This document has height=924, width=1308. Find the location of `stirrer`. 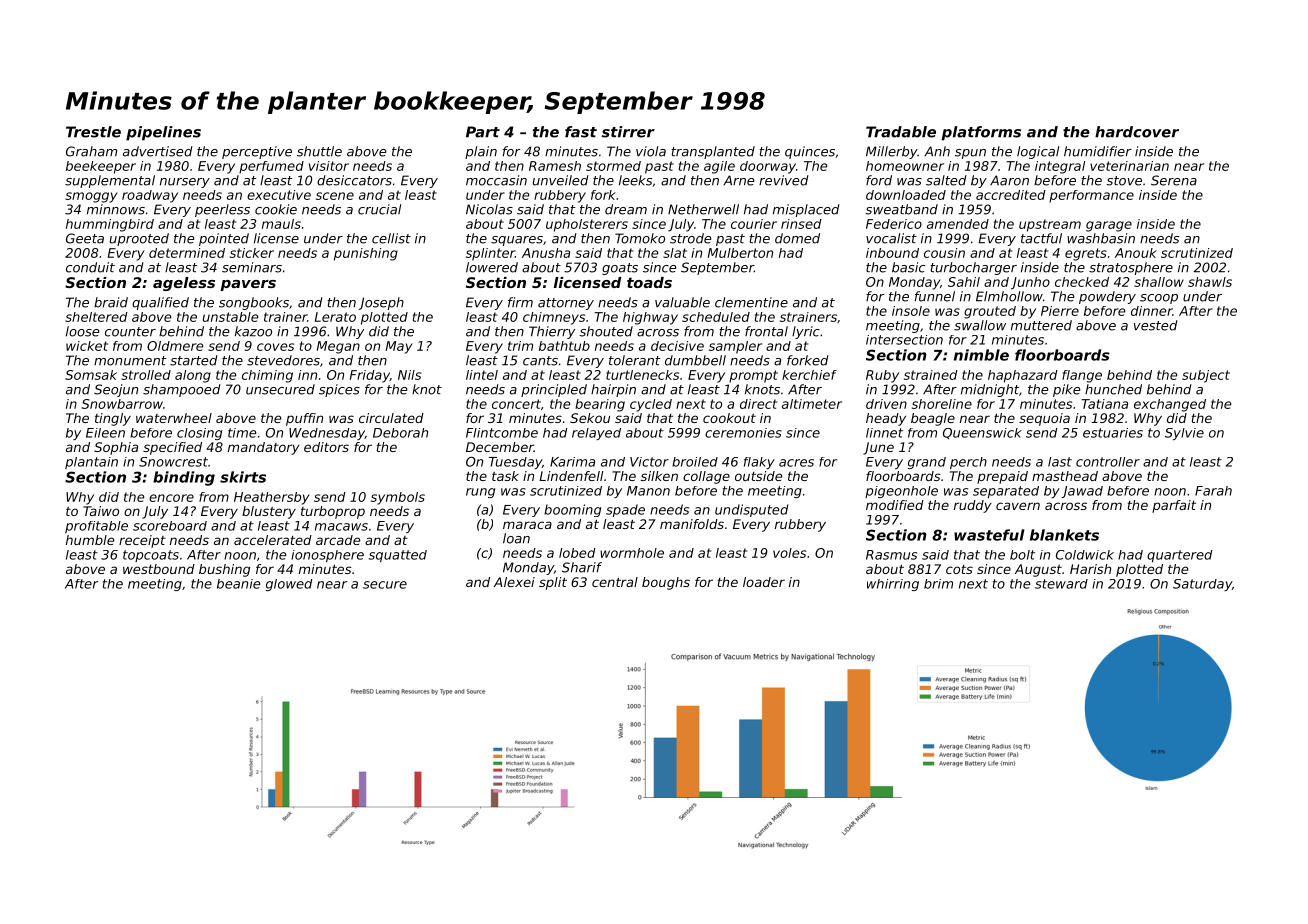

stirrer is located at coordinates (628, 132).
